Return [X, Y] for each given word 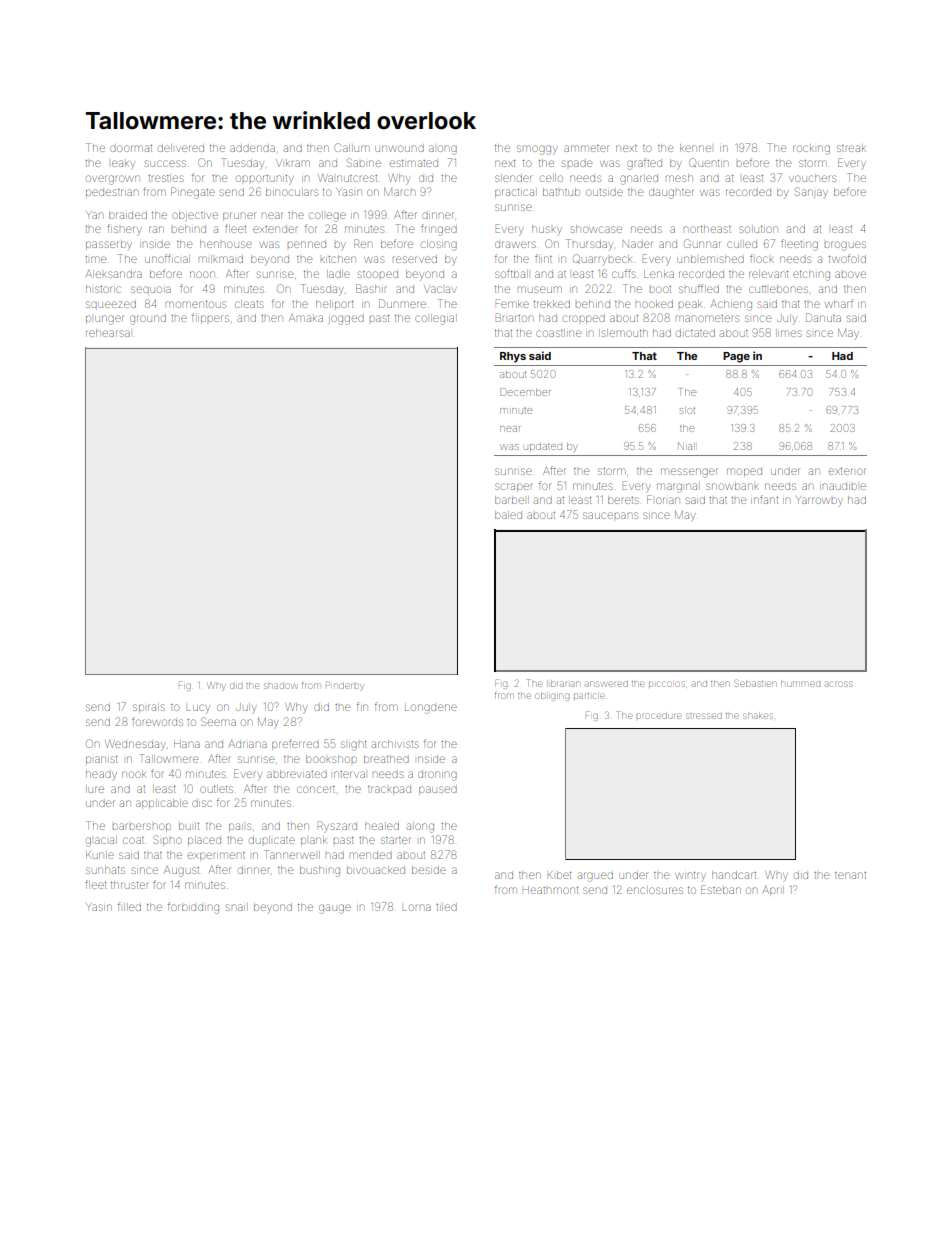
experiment [216, 856]
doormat [131, 148]
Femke [512, 303]
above [850, 274]
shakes [758, 716]
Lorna [417, 907]
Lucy [198, 709]
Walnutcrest [347, 178]
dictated [695, 333]
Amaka [306, 318]
